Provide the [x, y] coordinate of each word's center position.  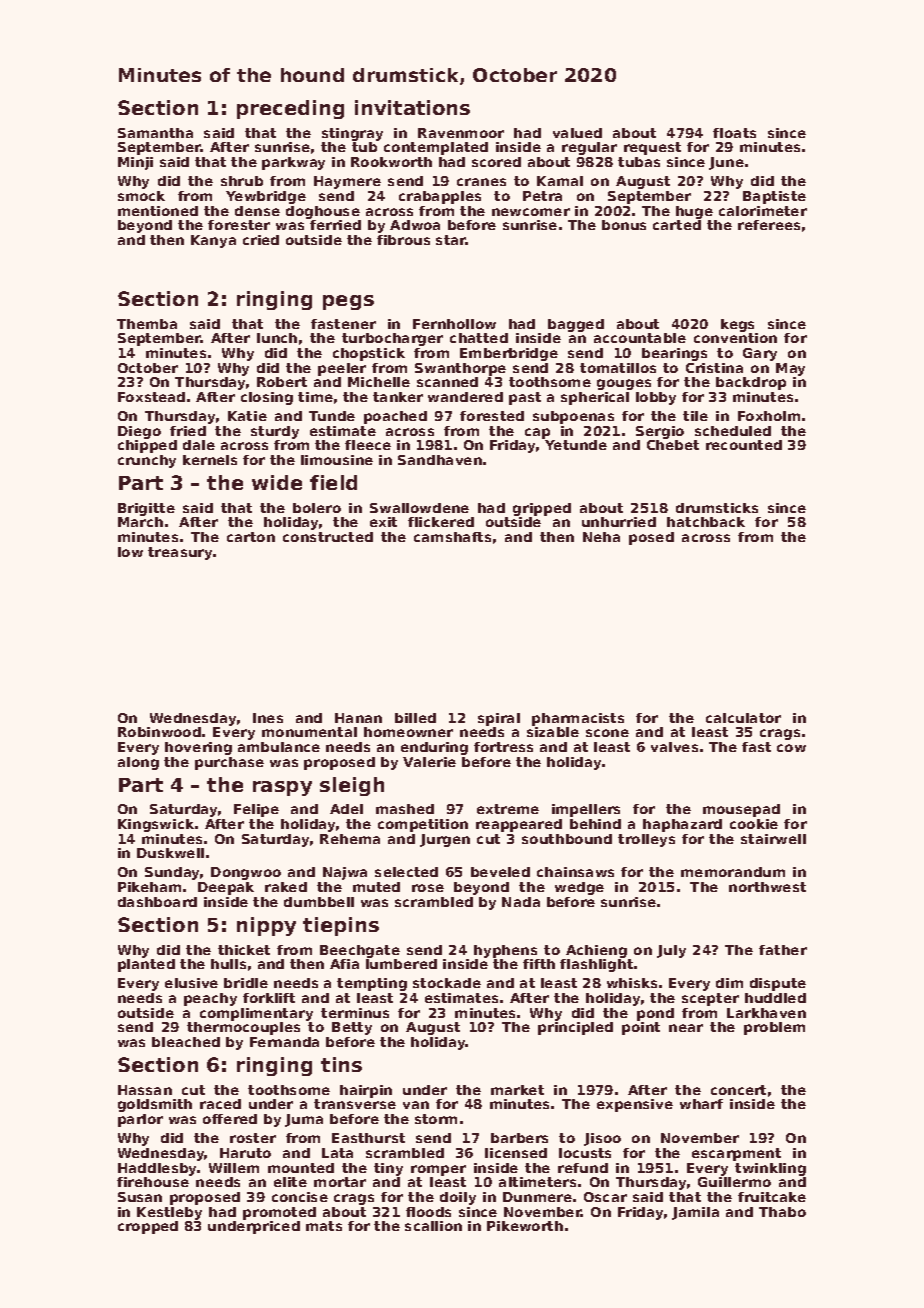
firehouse [153, 1182]
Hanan [358, 718]
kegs [737, 325]
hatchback [706, 522]
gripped [542, 509]
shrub [242, 181]
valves [674, 747]
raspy [282, 788]
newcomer [531, 212]
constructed [328, 537]
